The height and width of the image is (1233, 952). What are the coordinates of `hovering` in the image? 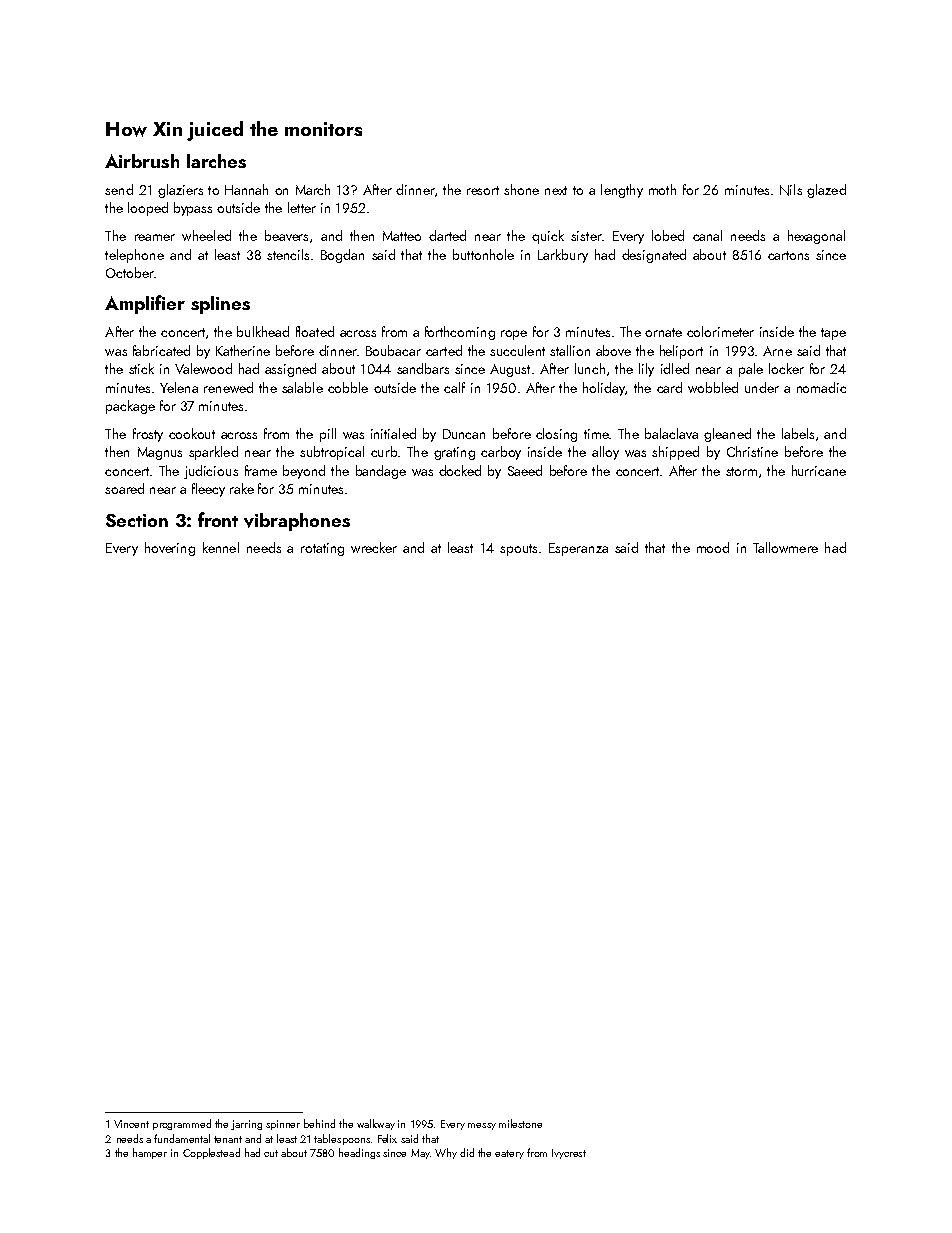 It's located at (170, 549).
